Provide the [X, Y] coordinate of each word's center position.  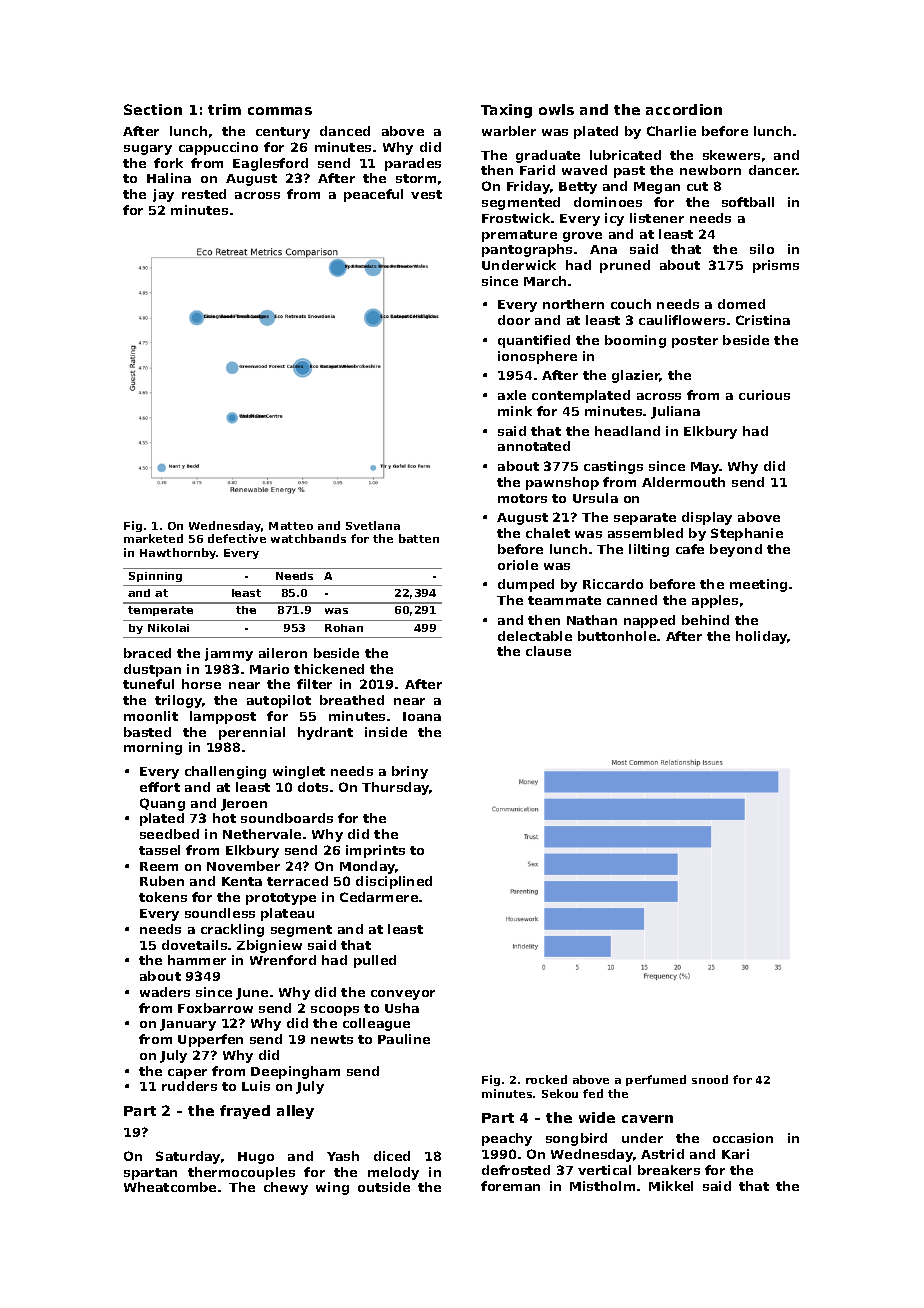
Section [153, 109]
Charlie [671, 131]
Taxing [506, 111]
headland [627, 431]
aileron [283, 653]
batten [419, 538]
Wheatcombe [170, 1187]
